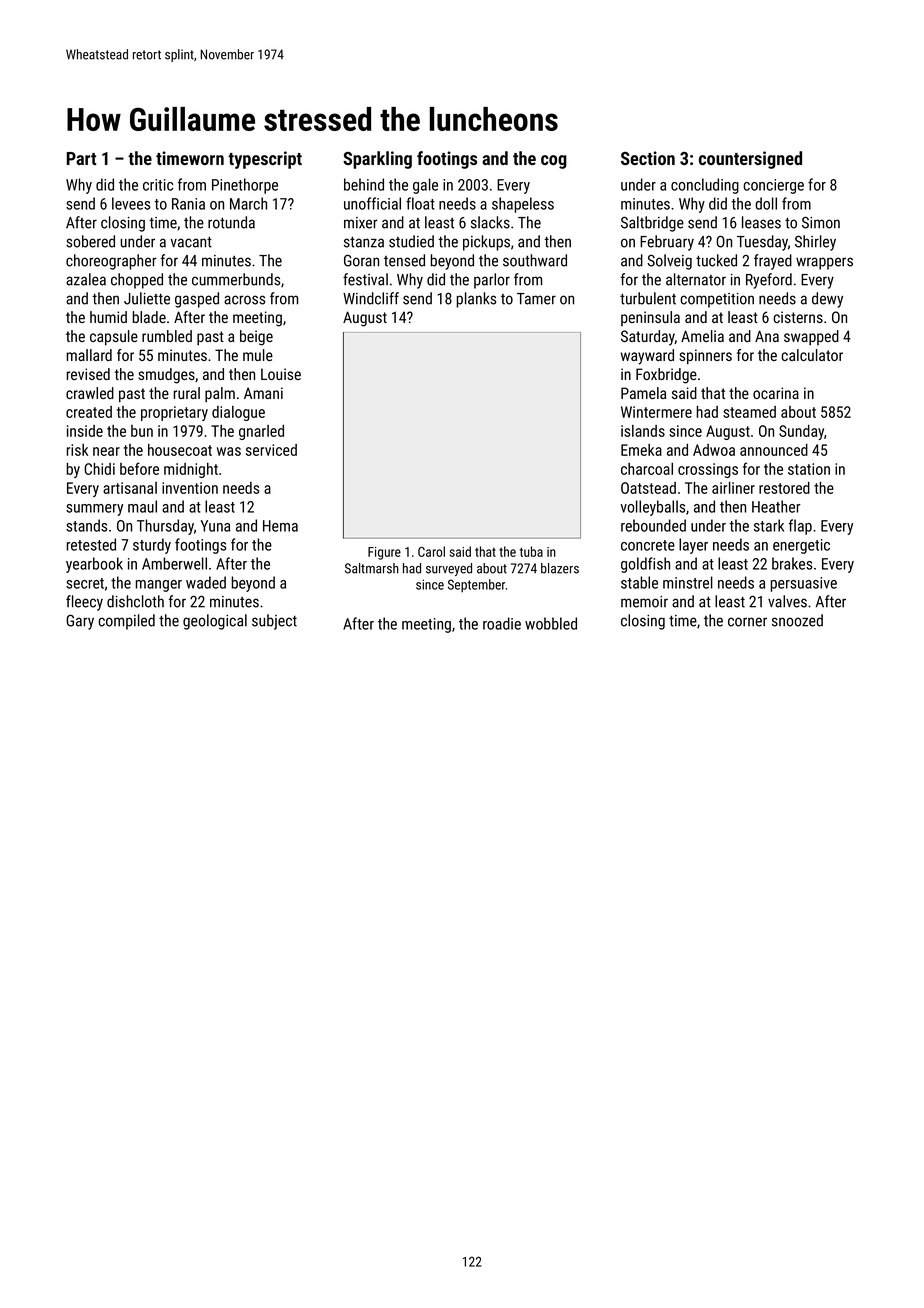  What do you see at coordinates (174, 563) in the screenshot?
I see `Amberwell` at bounding box center [174, 563].
